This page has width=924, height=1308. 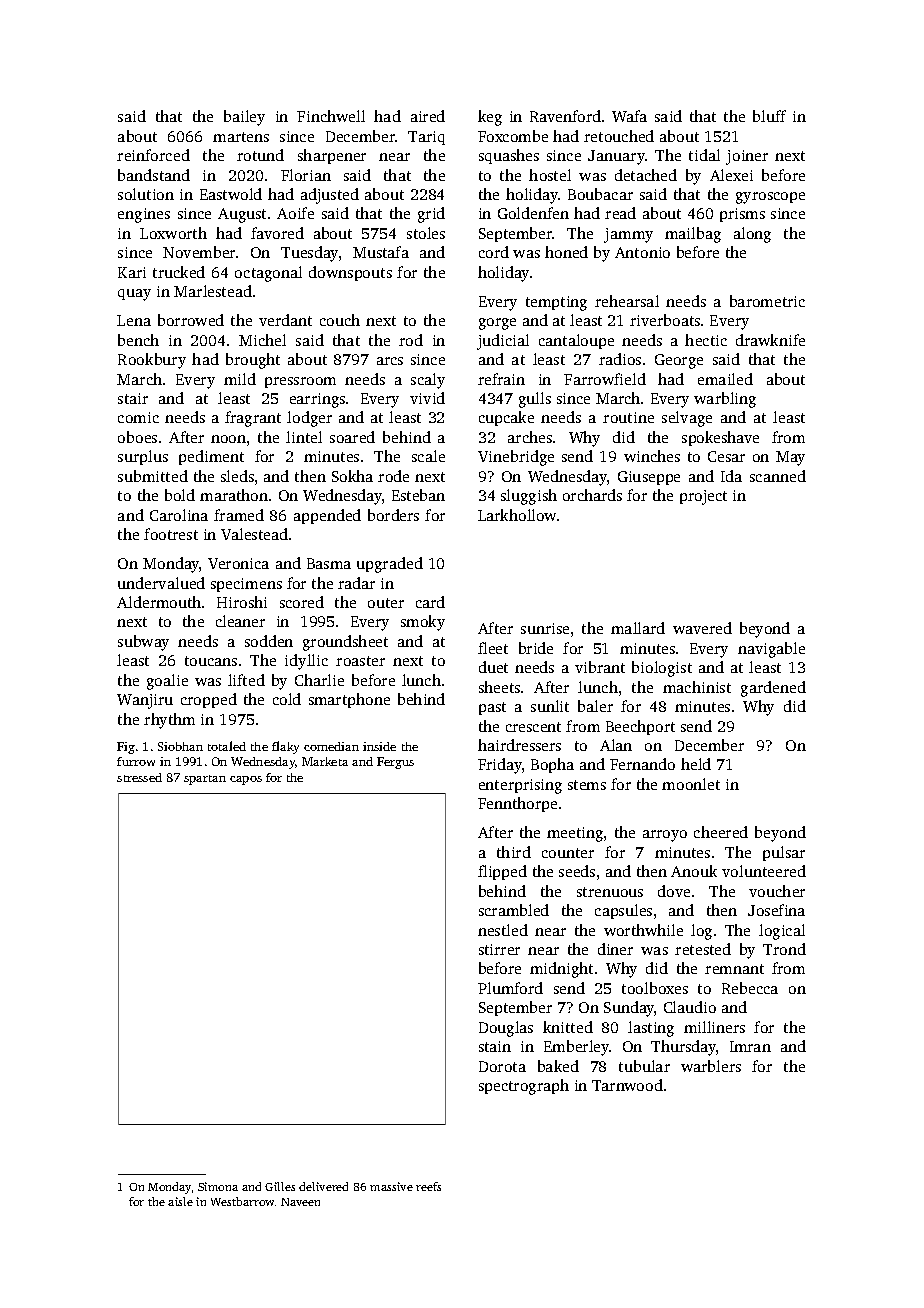 What do you see at coordinates (340, 320) in the page?
I see `couch` at bounding box center [340, 320].
